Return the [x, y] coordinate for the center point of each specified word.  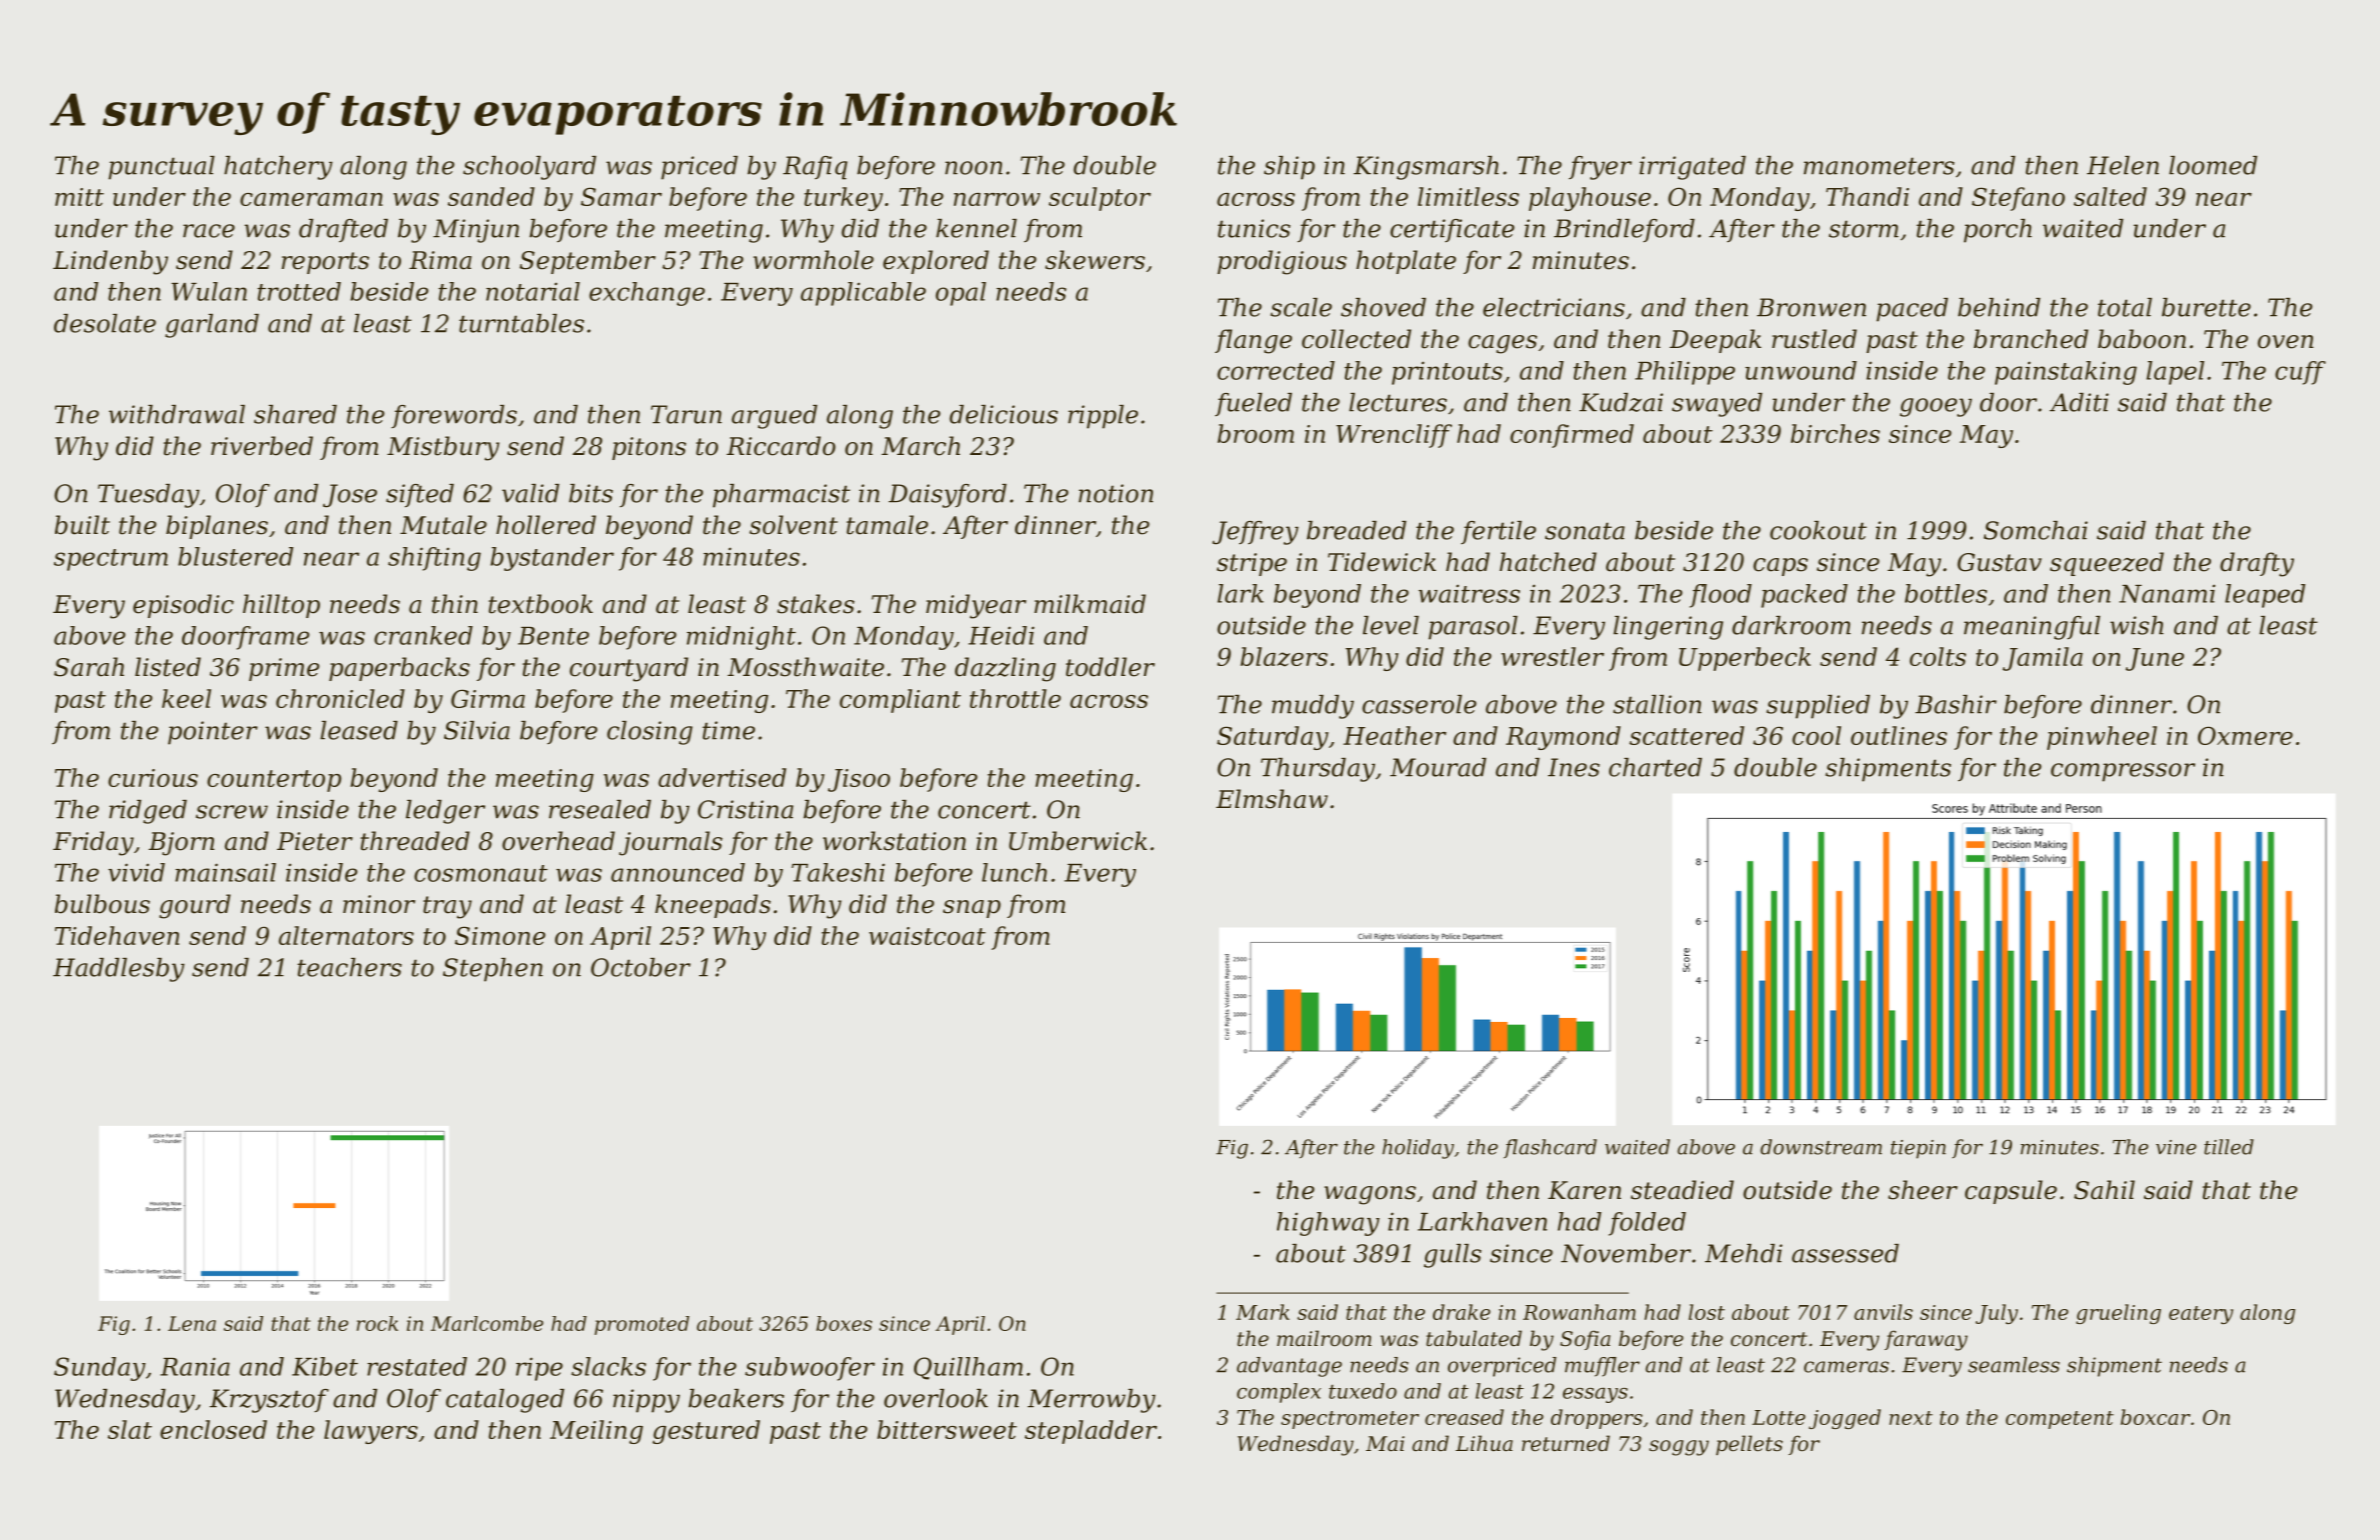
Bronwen [1811, 307]
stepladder [1091, 1432]
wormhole [813, 260]
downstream [1821, 1147]
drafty [2257, 564]
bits [591, 493]
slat [130, 1429]
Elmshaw [1272, 799]
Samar [621, 196]
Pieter [315, 841]
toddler [1110, 667]
